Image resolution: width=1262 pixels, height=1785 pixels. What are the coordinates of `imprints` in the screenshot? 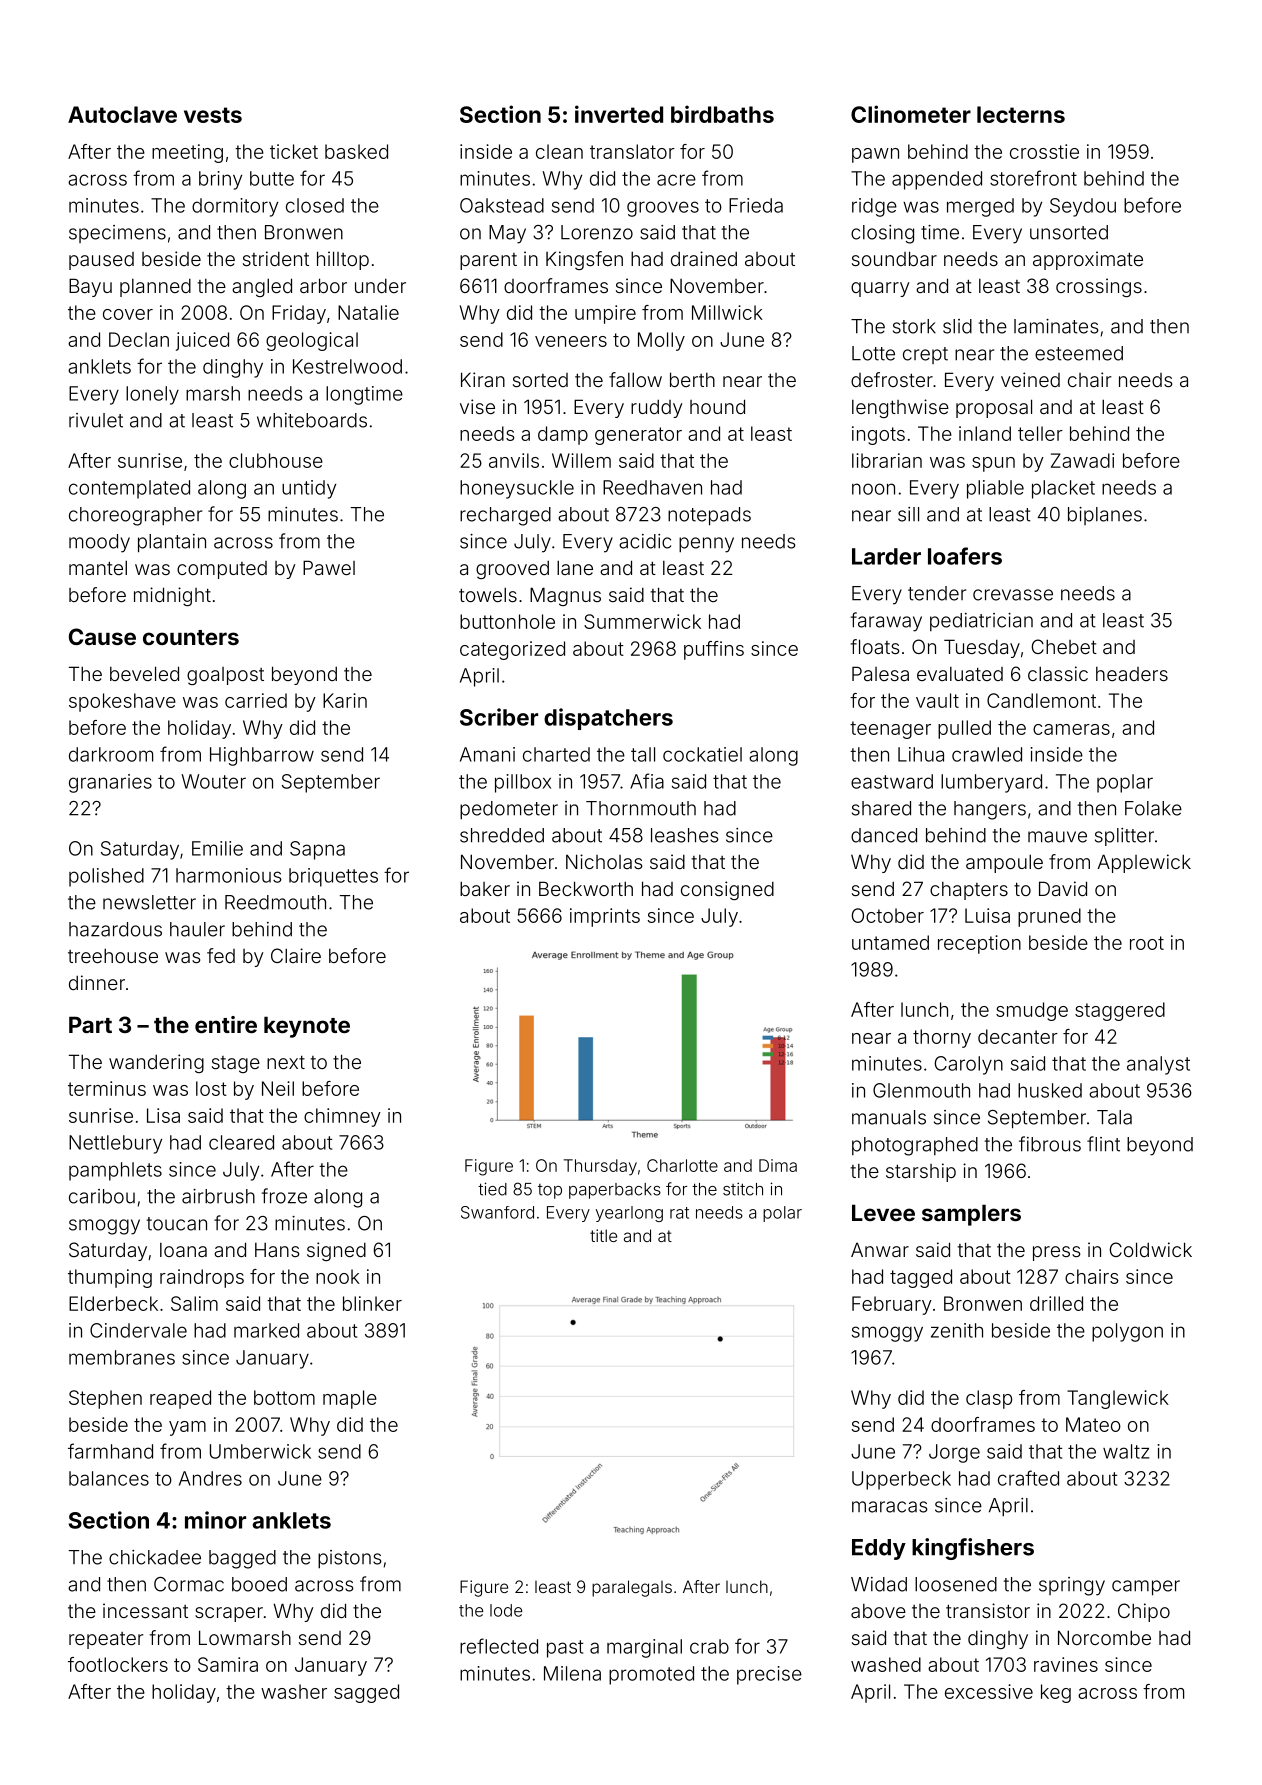 It's located at (605, 917).
